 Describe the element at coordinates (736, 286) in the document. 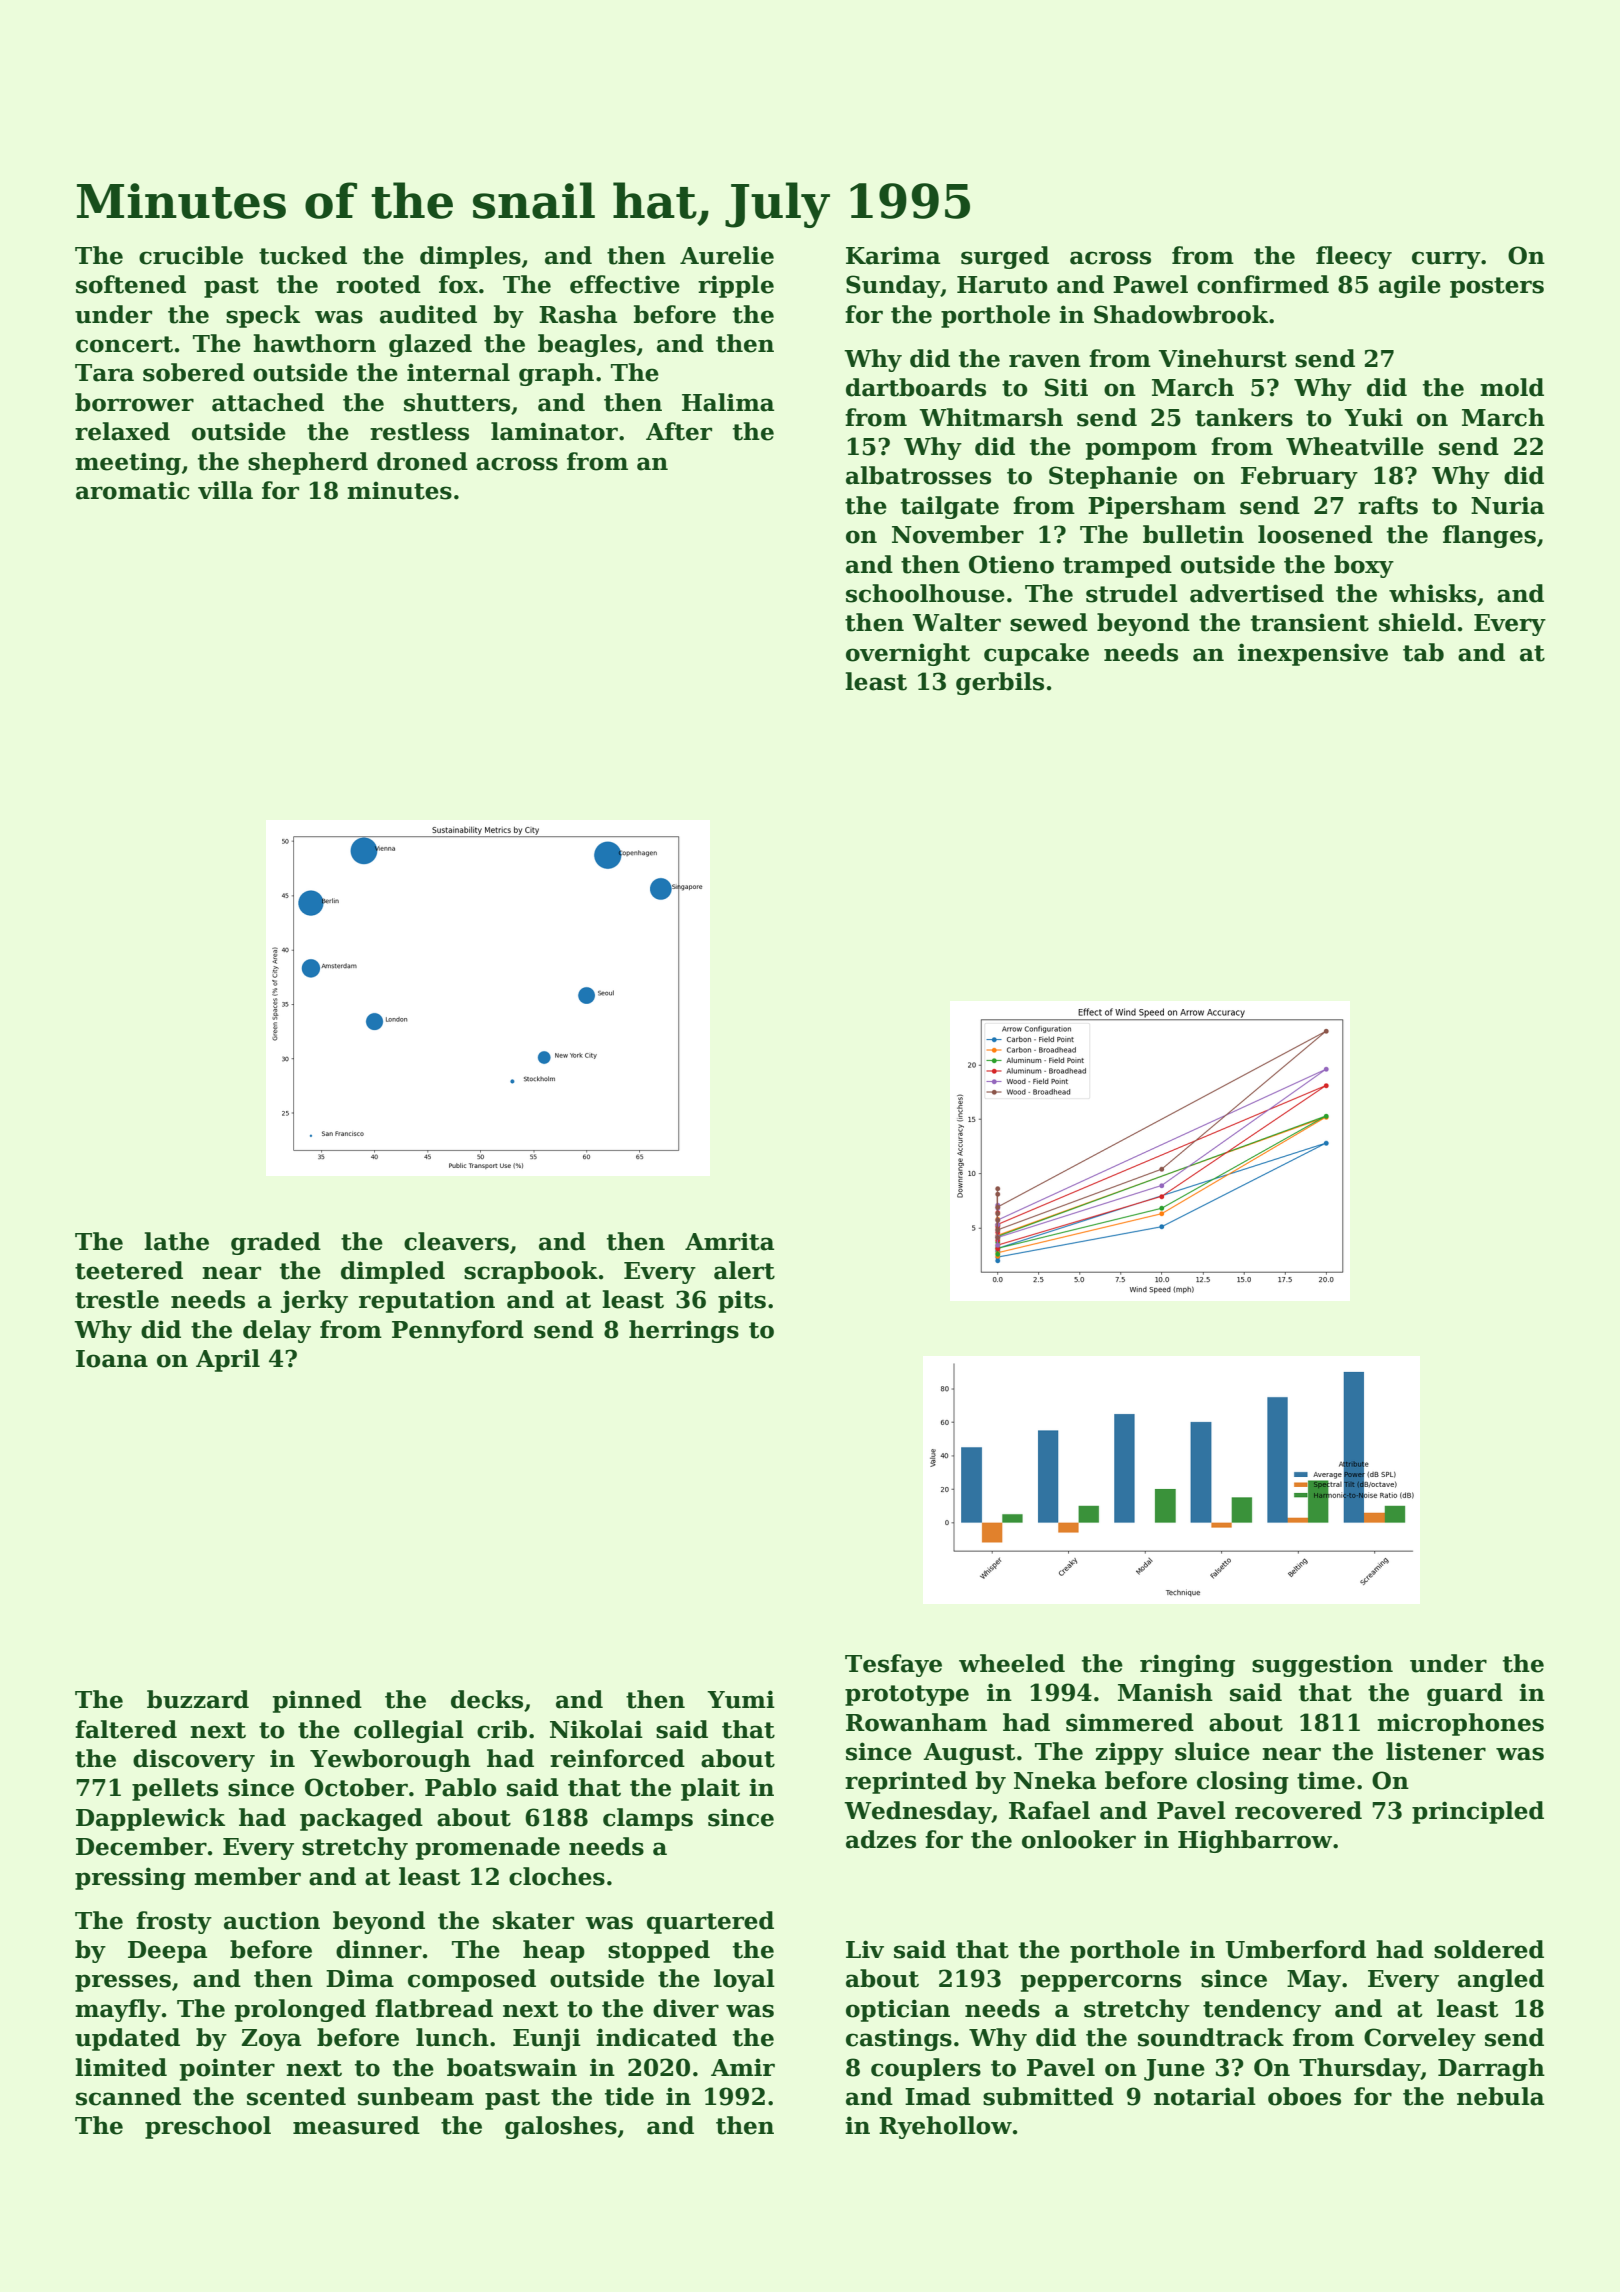

I see `ripple` at that location.
